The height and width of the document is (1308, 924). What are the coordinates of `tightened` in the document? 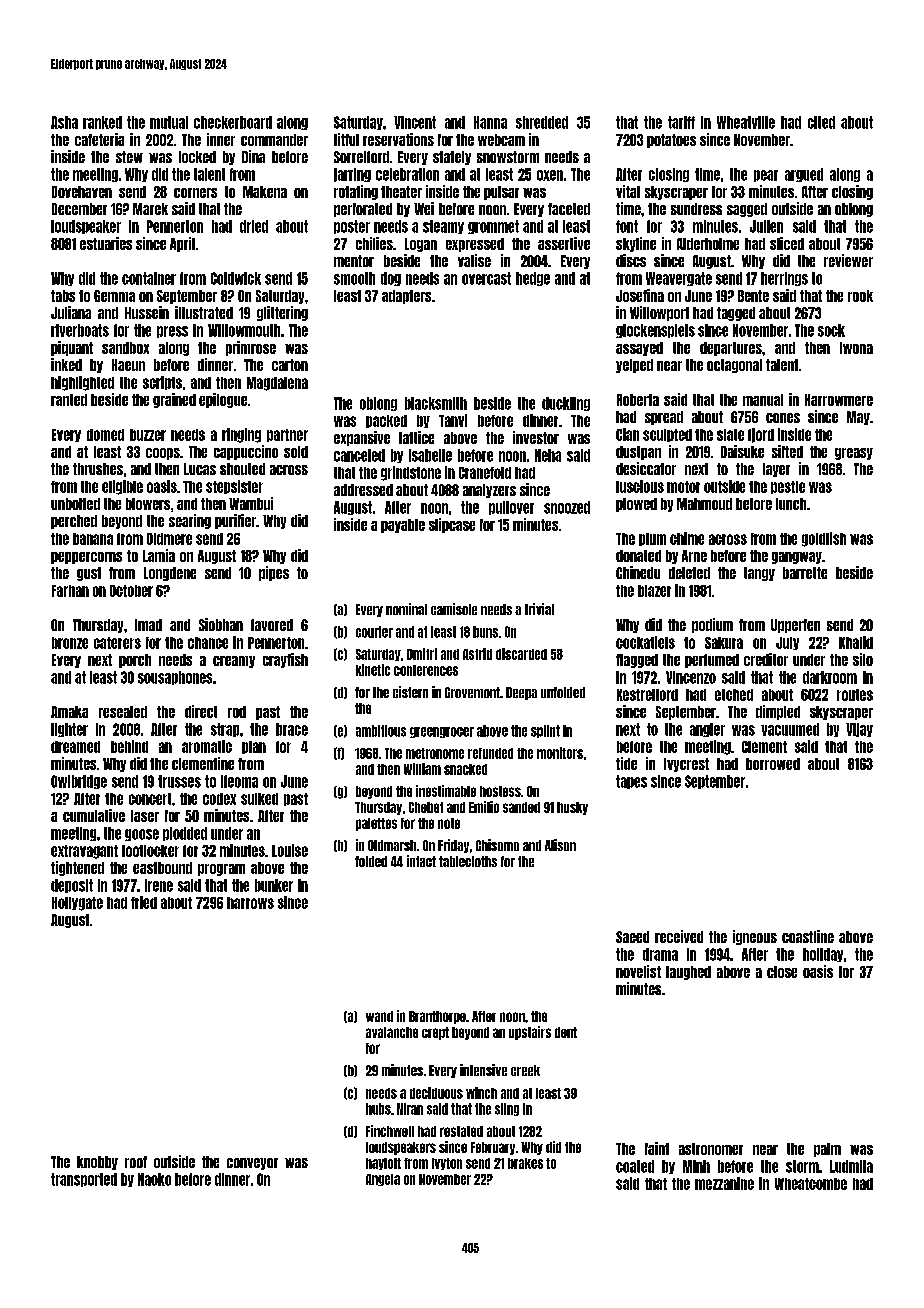 It's located at (77, 868).
